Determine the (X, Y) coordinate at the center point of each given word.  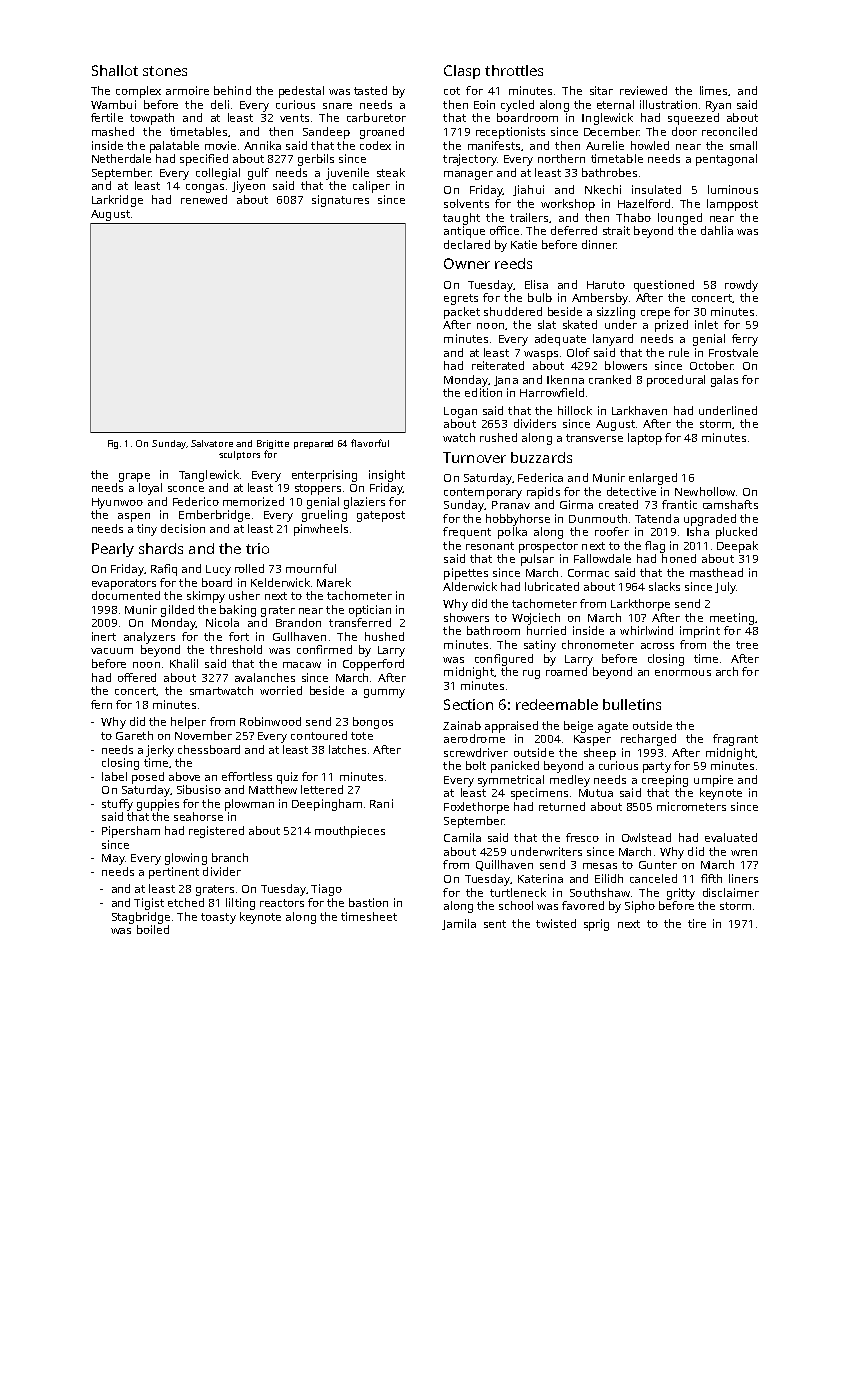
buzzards (541, 457)
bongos (373, 723)
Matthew (273, 789)
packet (462, 313)
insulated (656, 189)
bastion (368, 902)
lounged (680, 219)
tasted (370, 90)
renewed (204, 199)
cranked (610, 379)
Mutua (596, 793)
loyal (150, 489)
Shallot (115, 70)
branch (230, 857)
